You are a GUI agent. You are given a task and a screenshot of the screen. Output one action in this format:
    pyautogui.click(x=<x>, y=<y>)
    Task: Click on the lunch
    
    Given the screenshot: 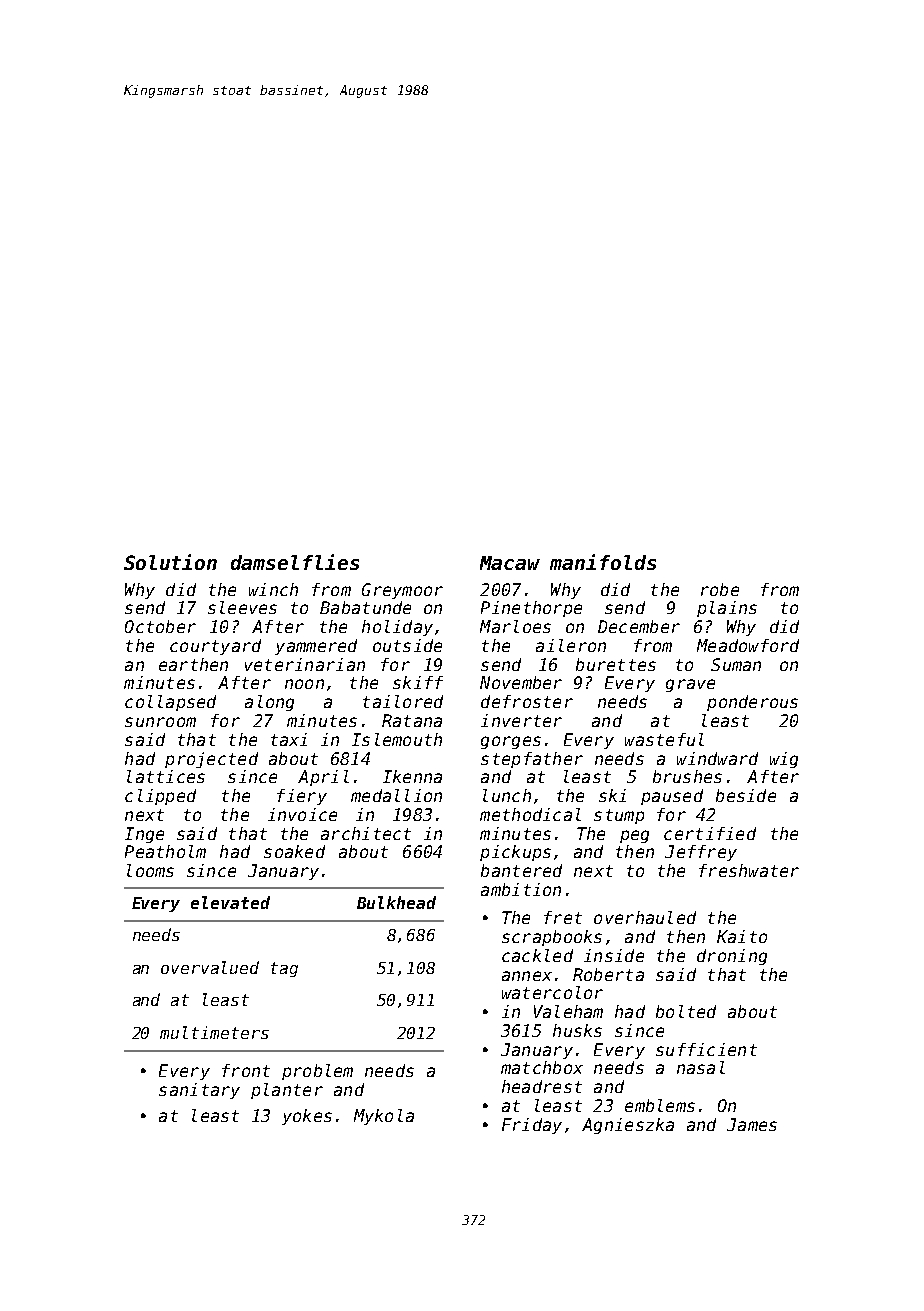 What is the action you would take?
    pyautogui.click(x=507, y=795)
